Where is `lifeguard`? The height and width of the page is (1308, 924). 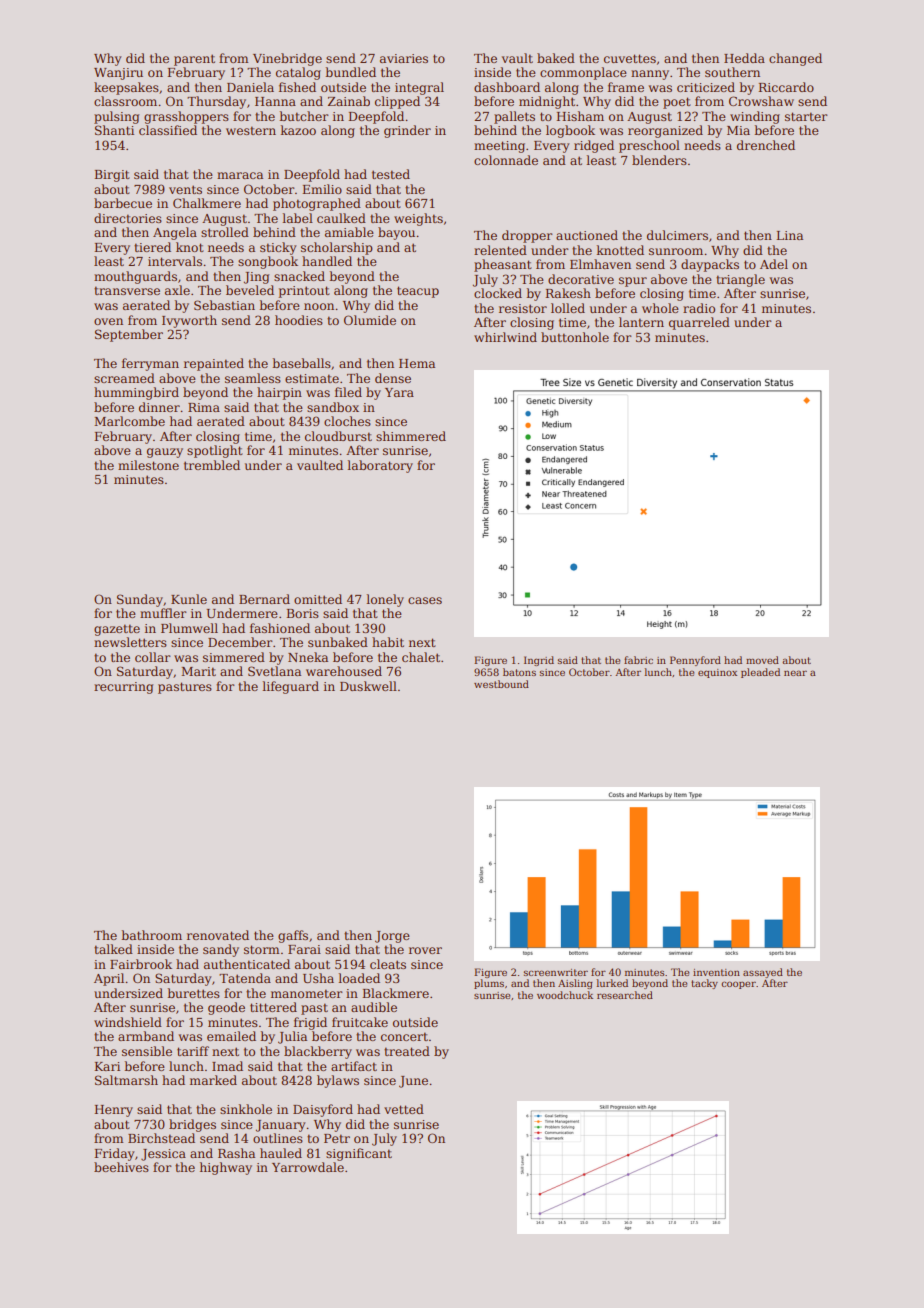
lifeguard is located at coordinates (290, 687).
